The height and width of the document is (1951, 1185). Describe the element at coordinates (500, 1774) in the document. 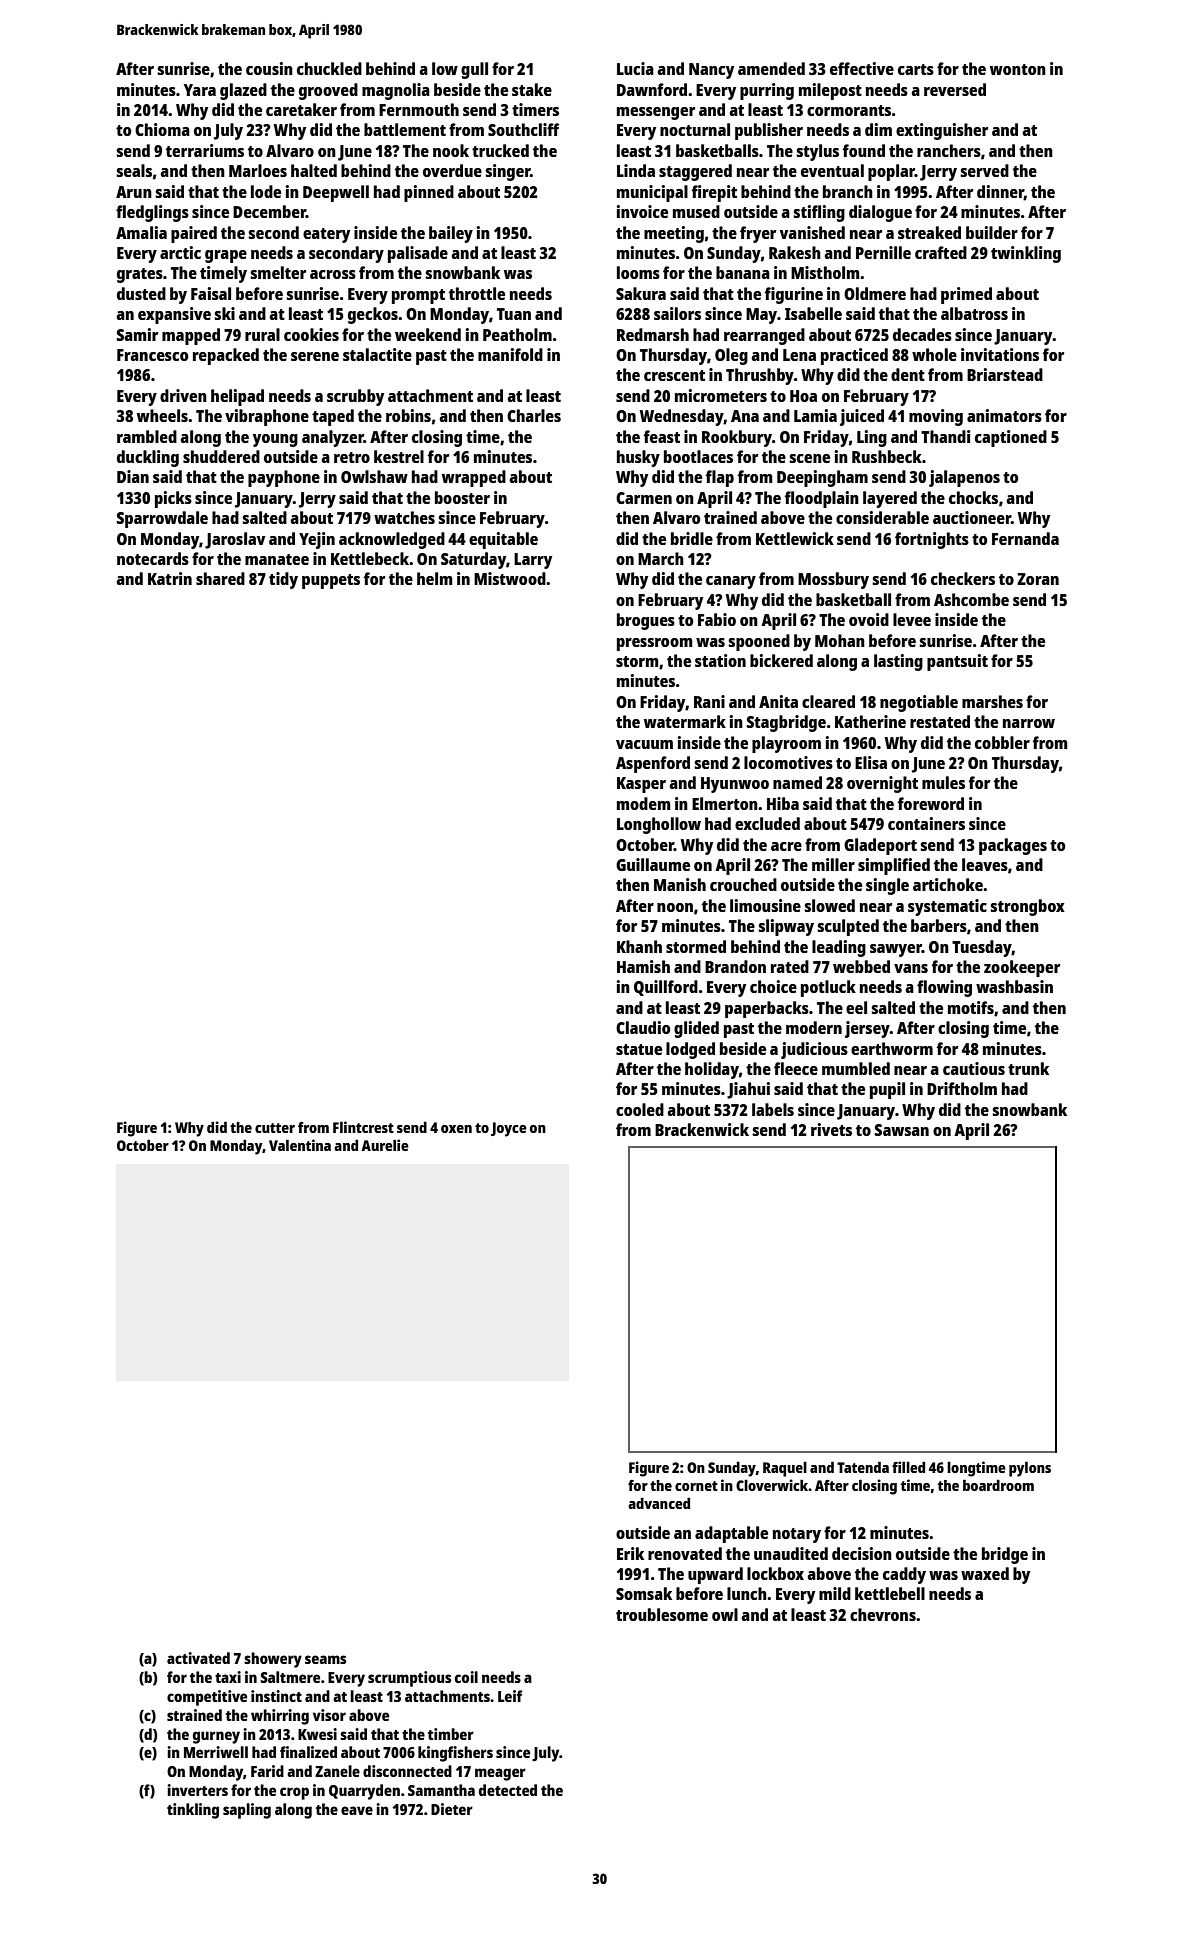

I see `meager` at that location.
